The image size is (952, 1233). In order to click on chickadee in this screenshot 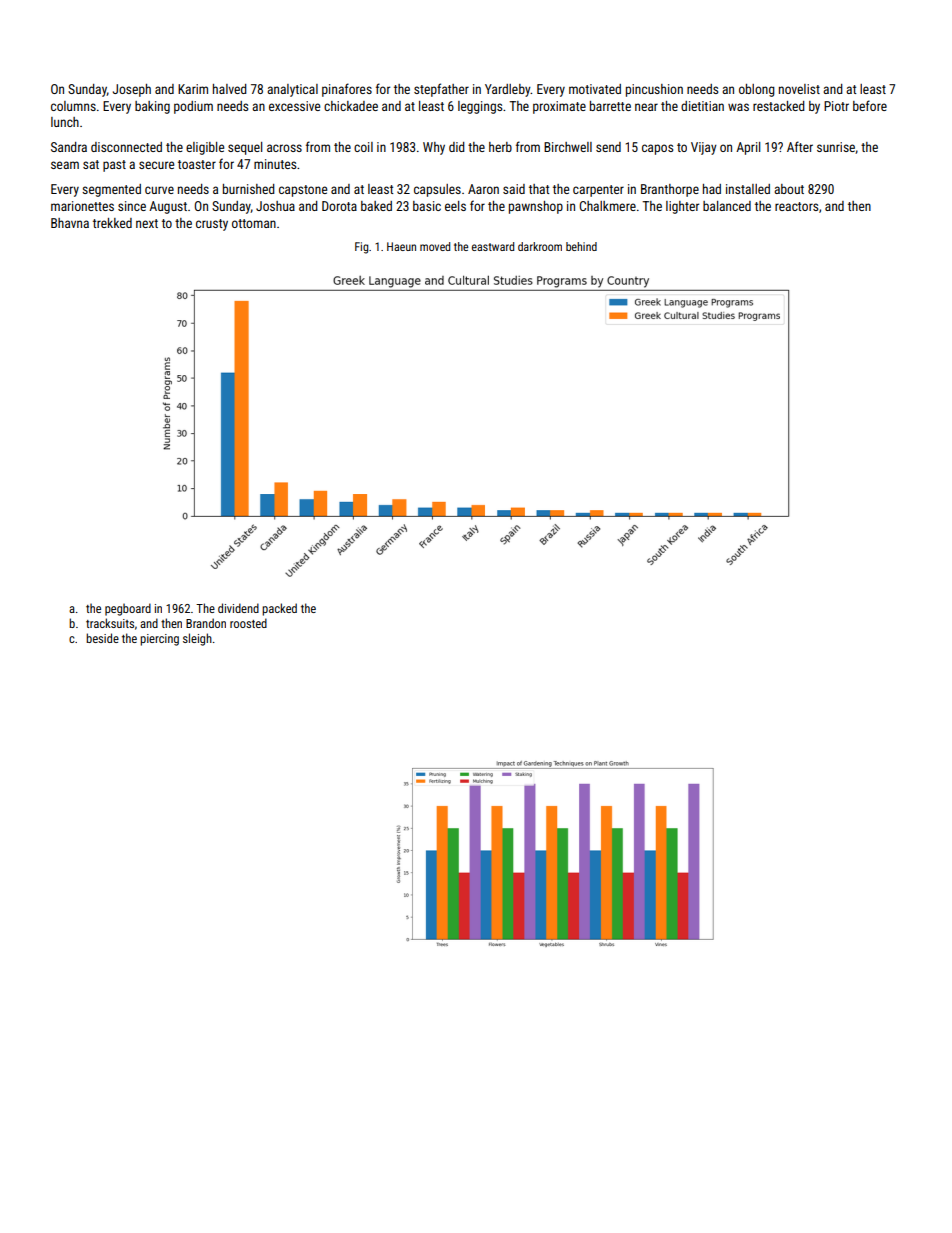, I will do `click(351, 106)`.
